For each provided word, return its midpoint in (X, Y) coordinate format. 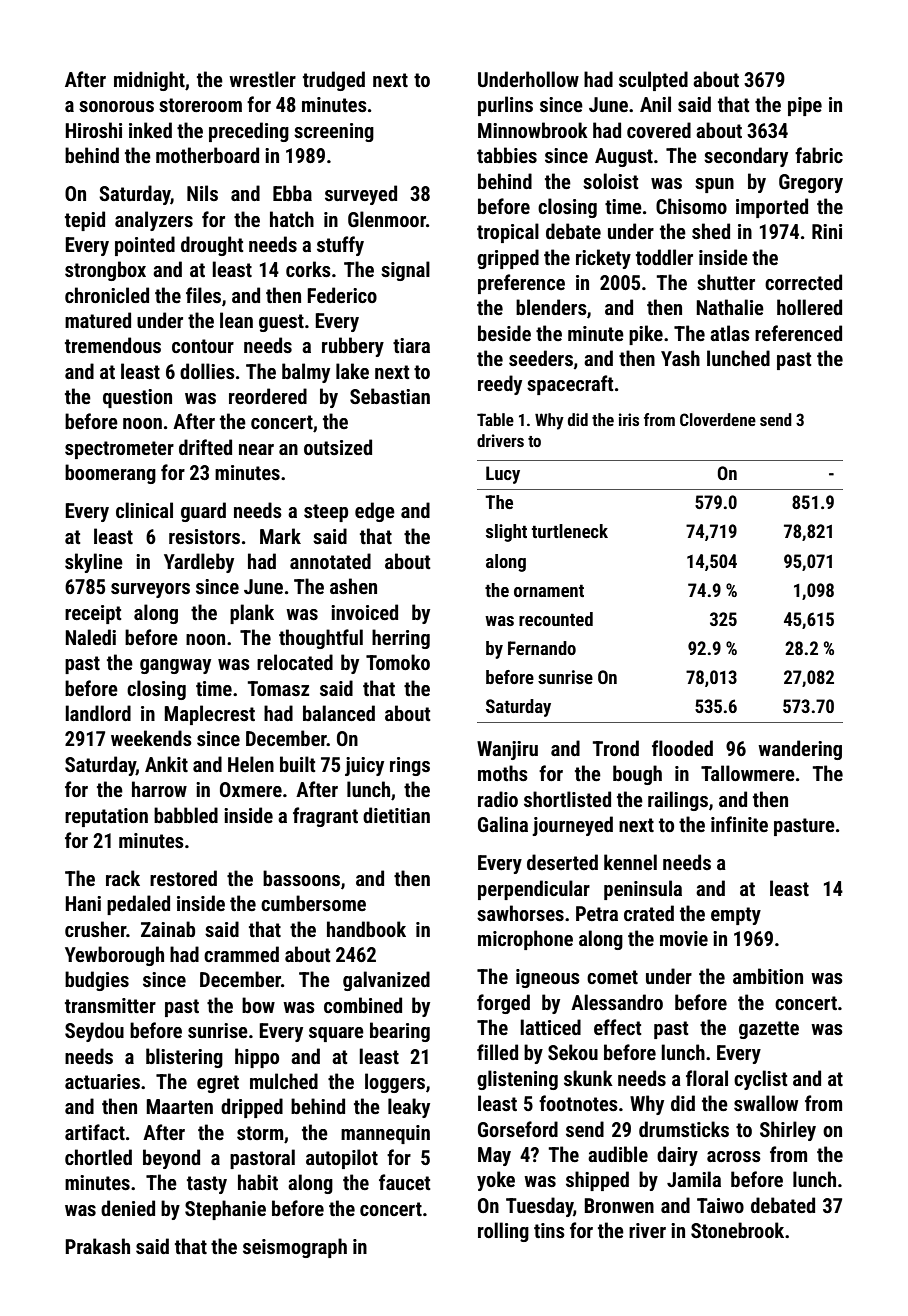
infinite (739, 824)
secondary (746, 157)
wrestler (262, 79)
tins (549, 1230)
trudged (334, 81)
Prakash (97, 1246)
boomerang (110, 474)
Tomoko (398, 662)
